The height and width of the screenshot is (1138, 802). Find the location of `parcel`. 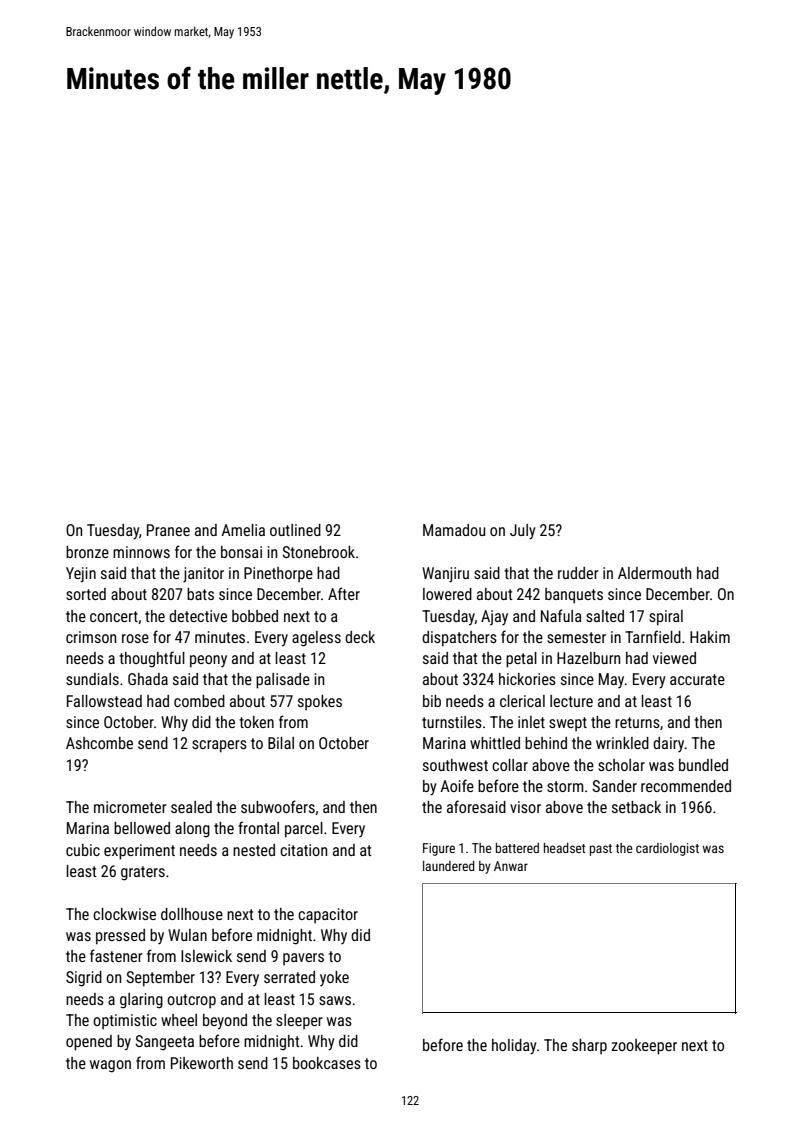

parcel is located at coordinates (304, 830).
